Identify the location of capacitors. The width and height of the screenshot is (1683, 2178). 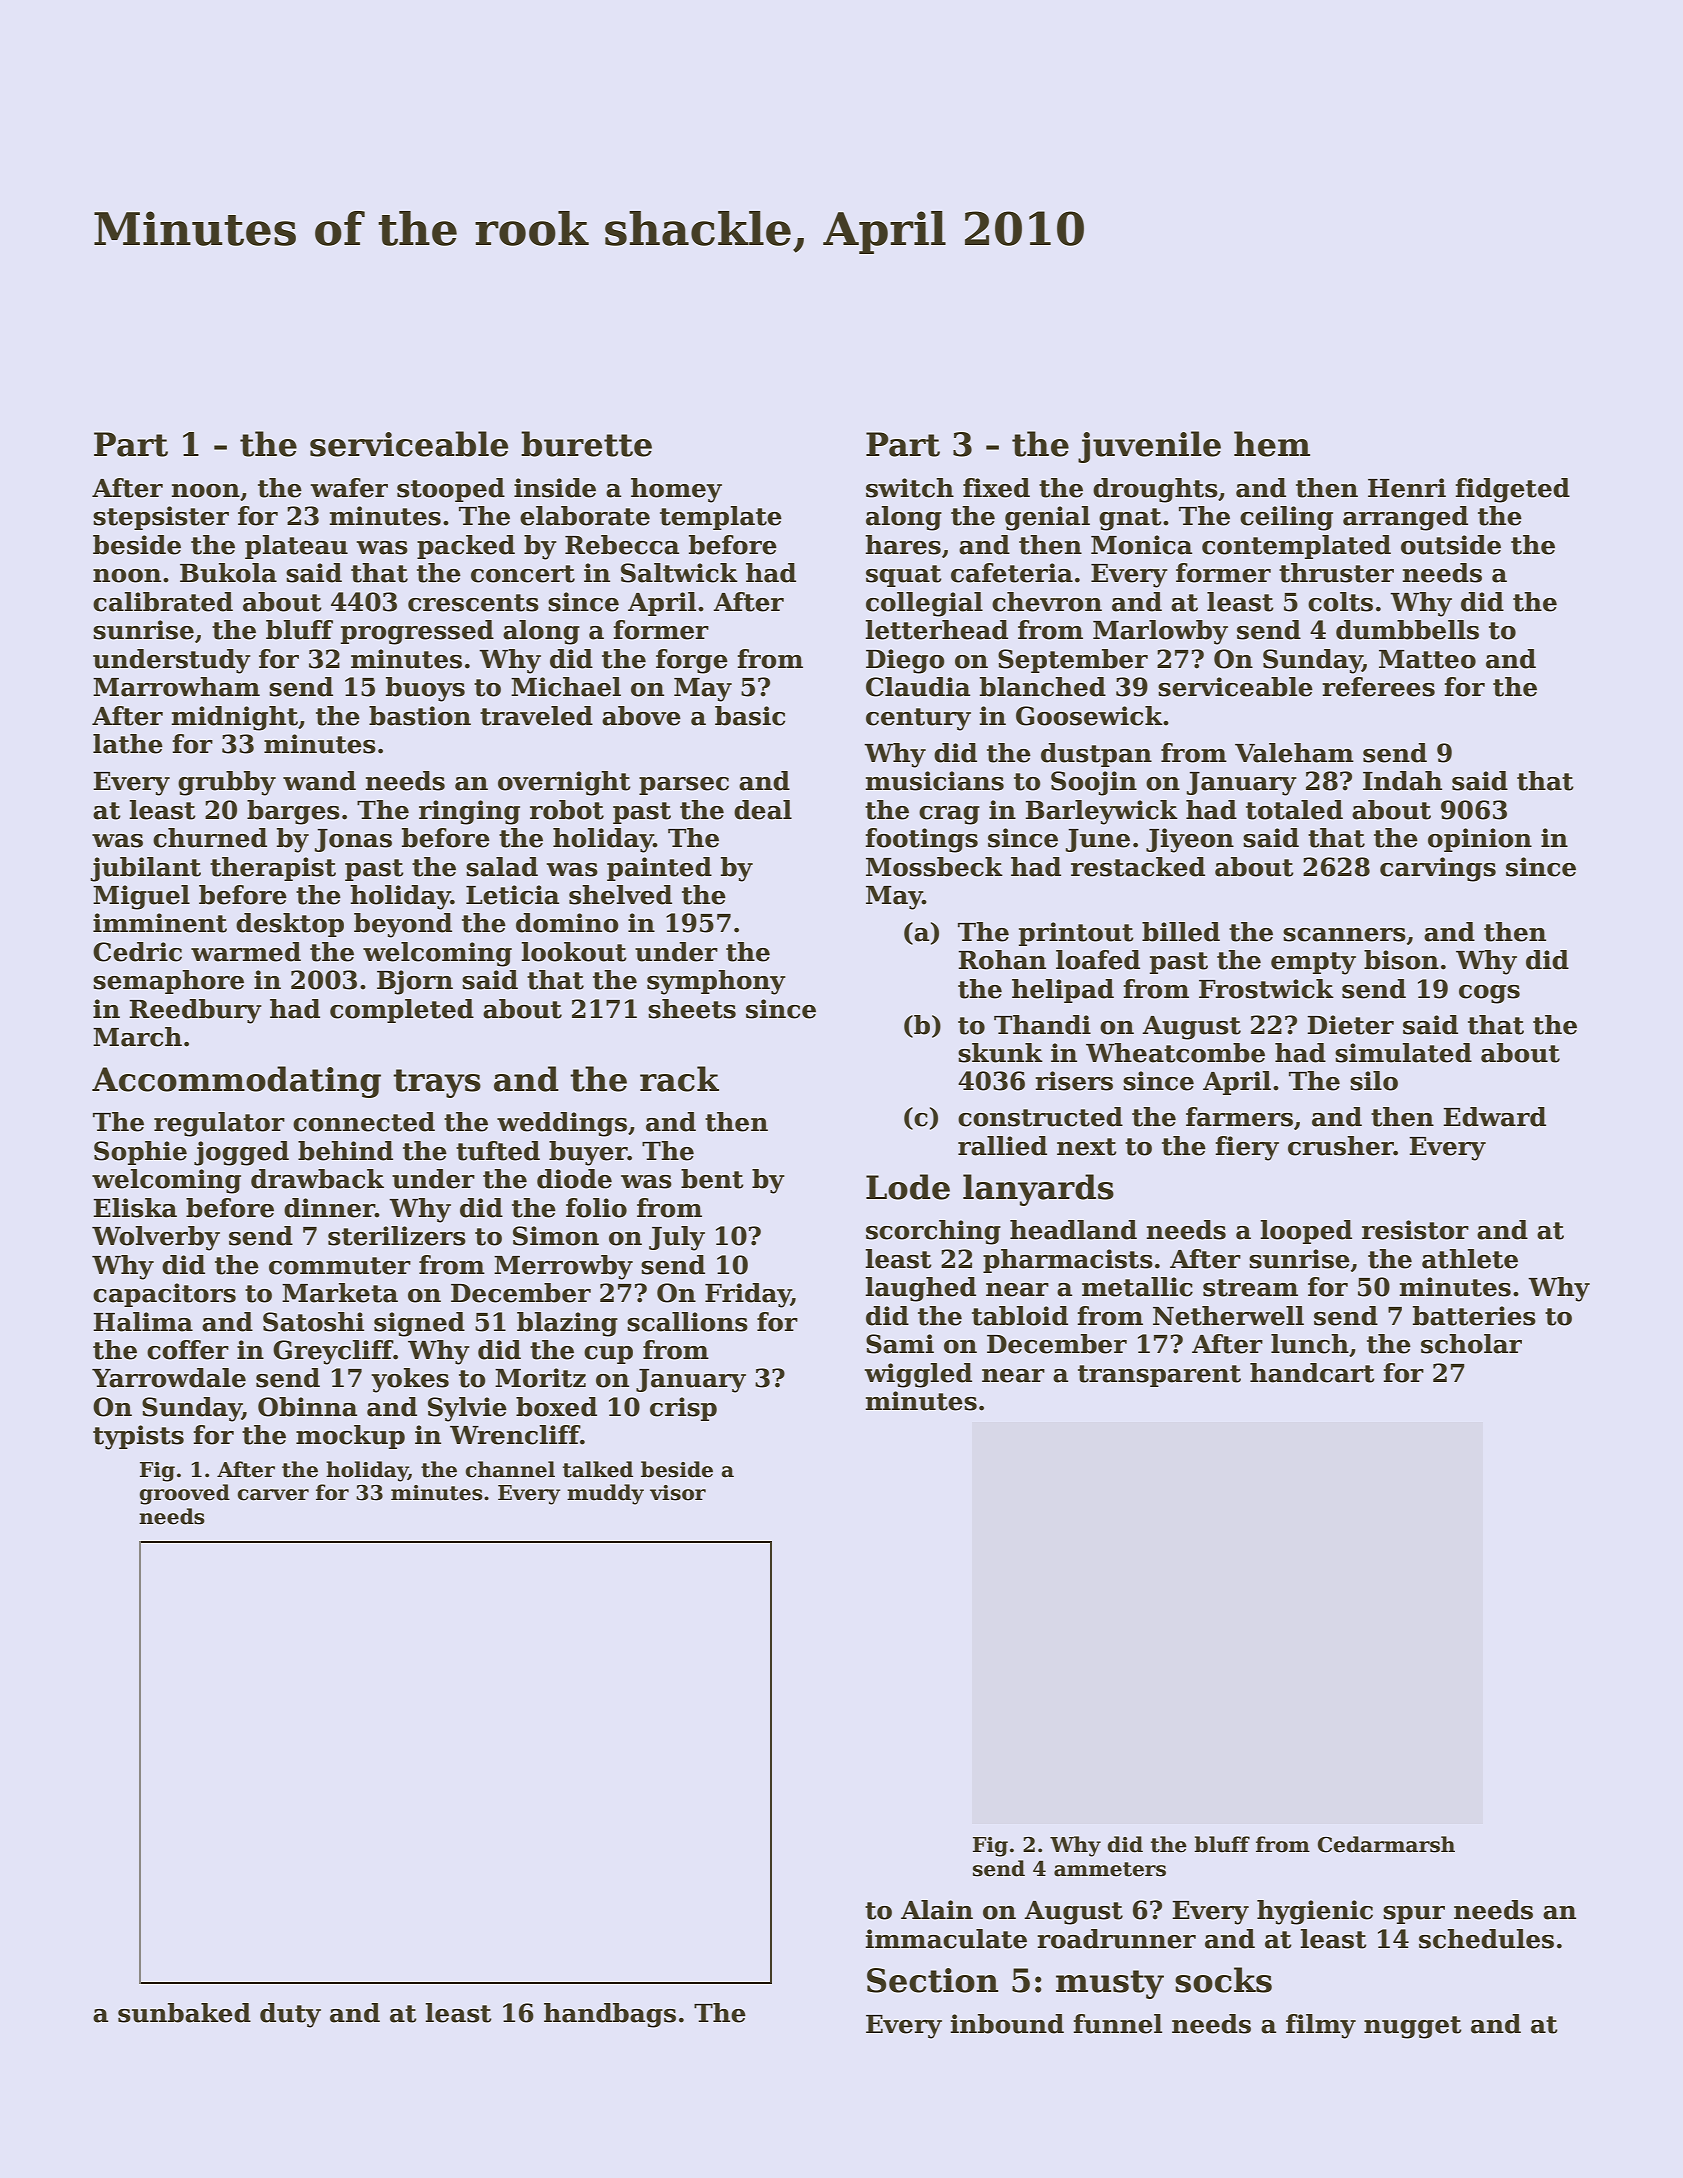
(164, 1295).
